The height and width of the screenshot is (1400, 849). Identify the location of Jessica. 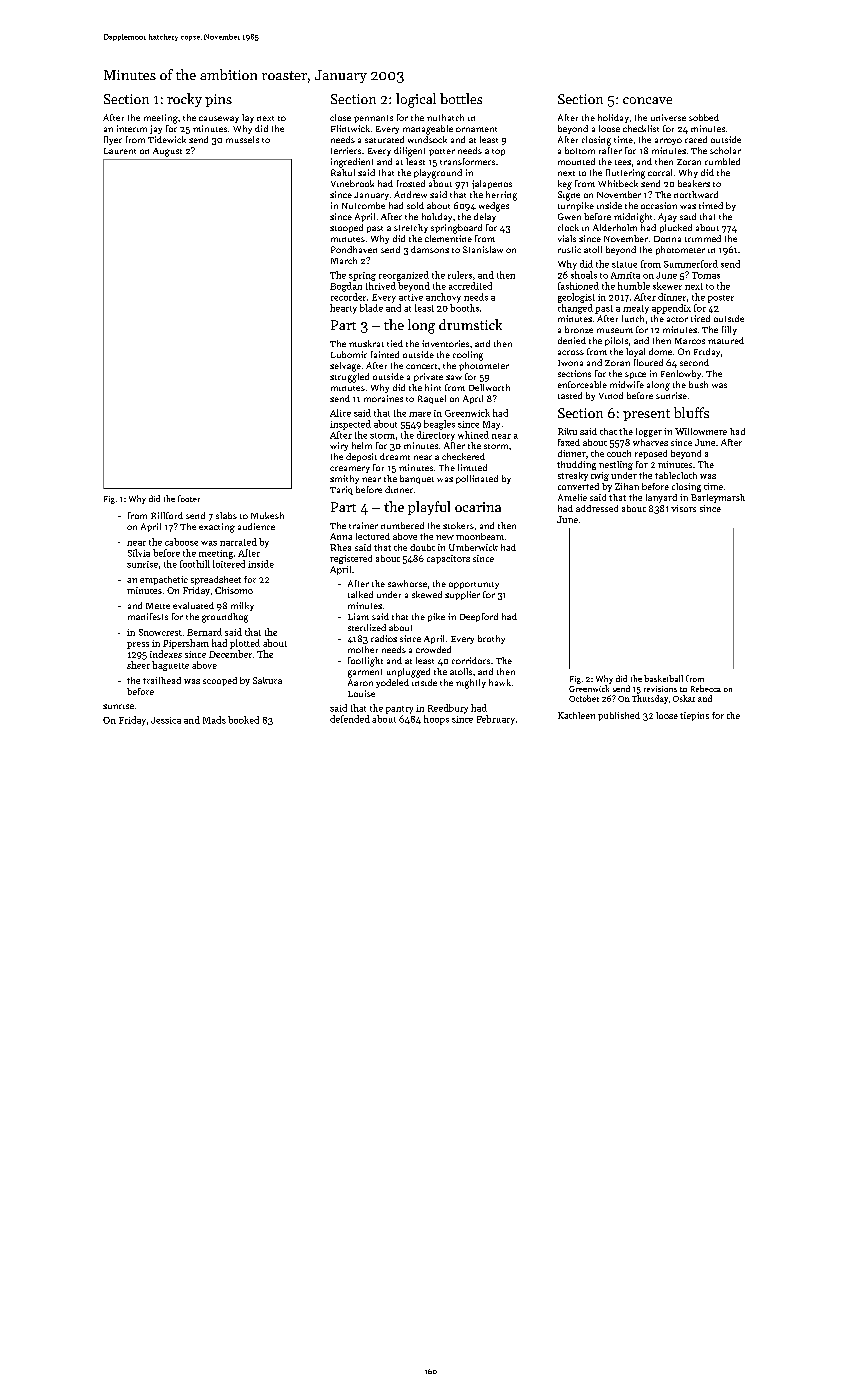
(166, 720).
